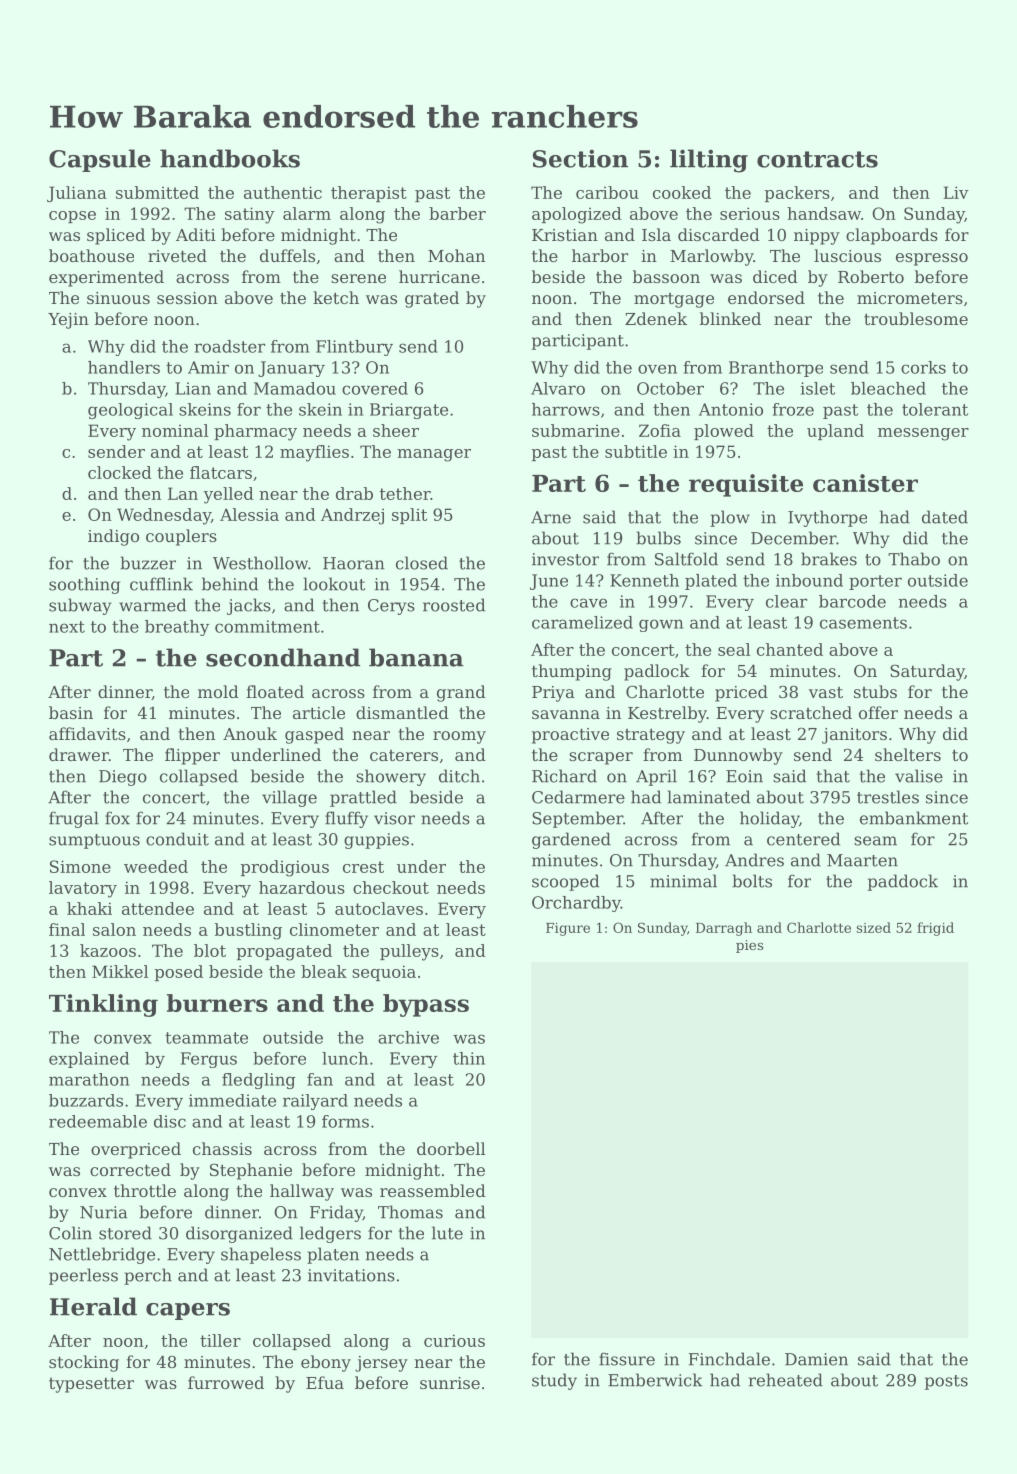 The width and height of the document is (1017, 1474). I want to click on split, so click(409, 516).
